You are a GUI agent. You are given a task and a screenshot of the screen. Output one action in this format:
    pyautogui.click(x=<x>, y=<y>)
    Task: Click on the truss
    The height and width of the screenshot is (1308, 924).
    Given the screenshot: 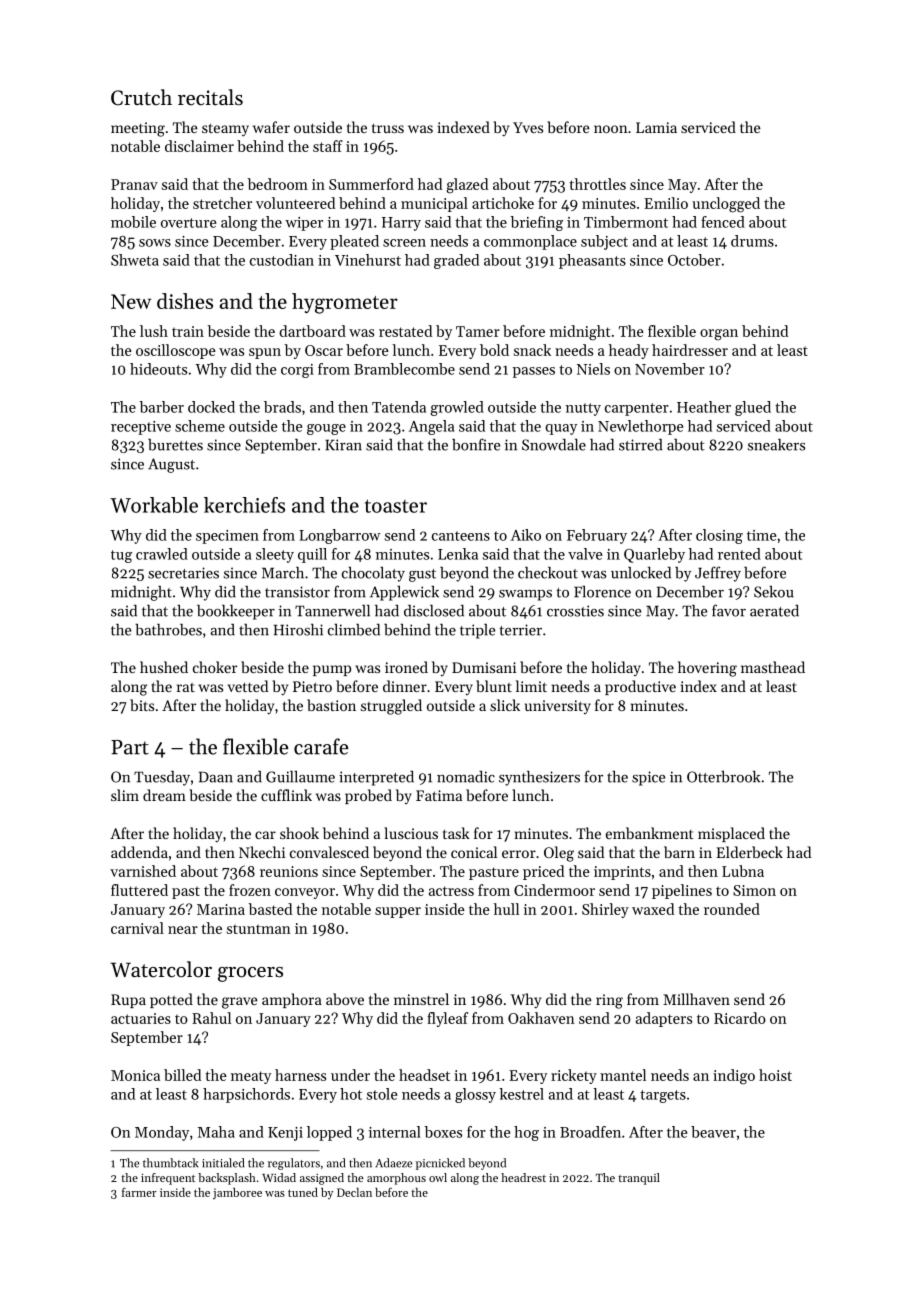 What is the action you would take?
    pyautogui.click(x=388, y=128)
